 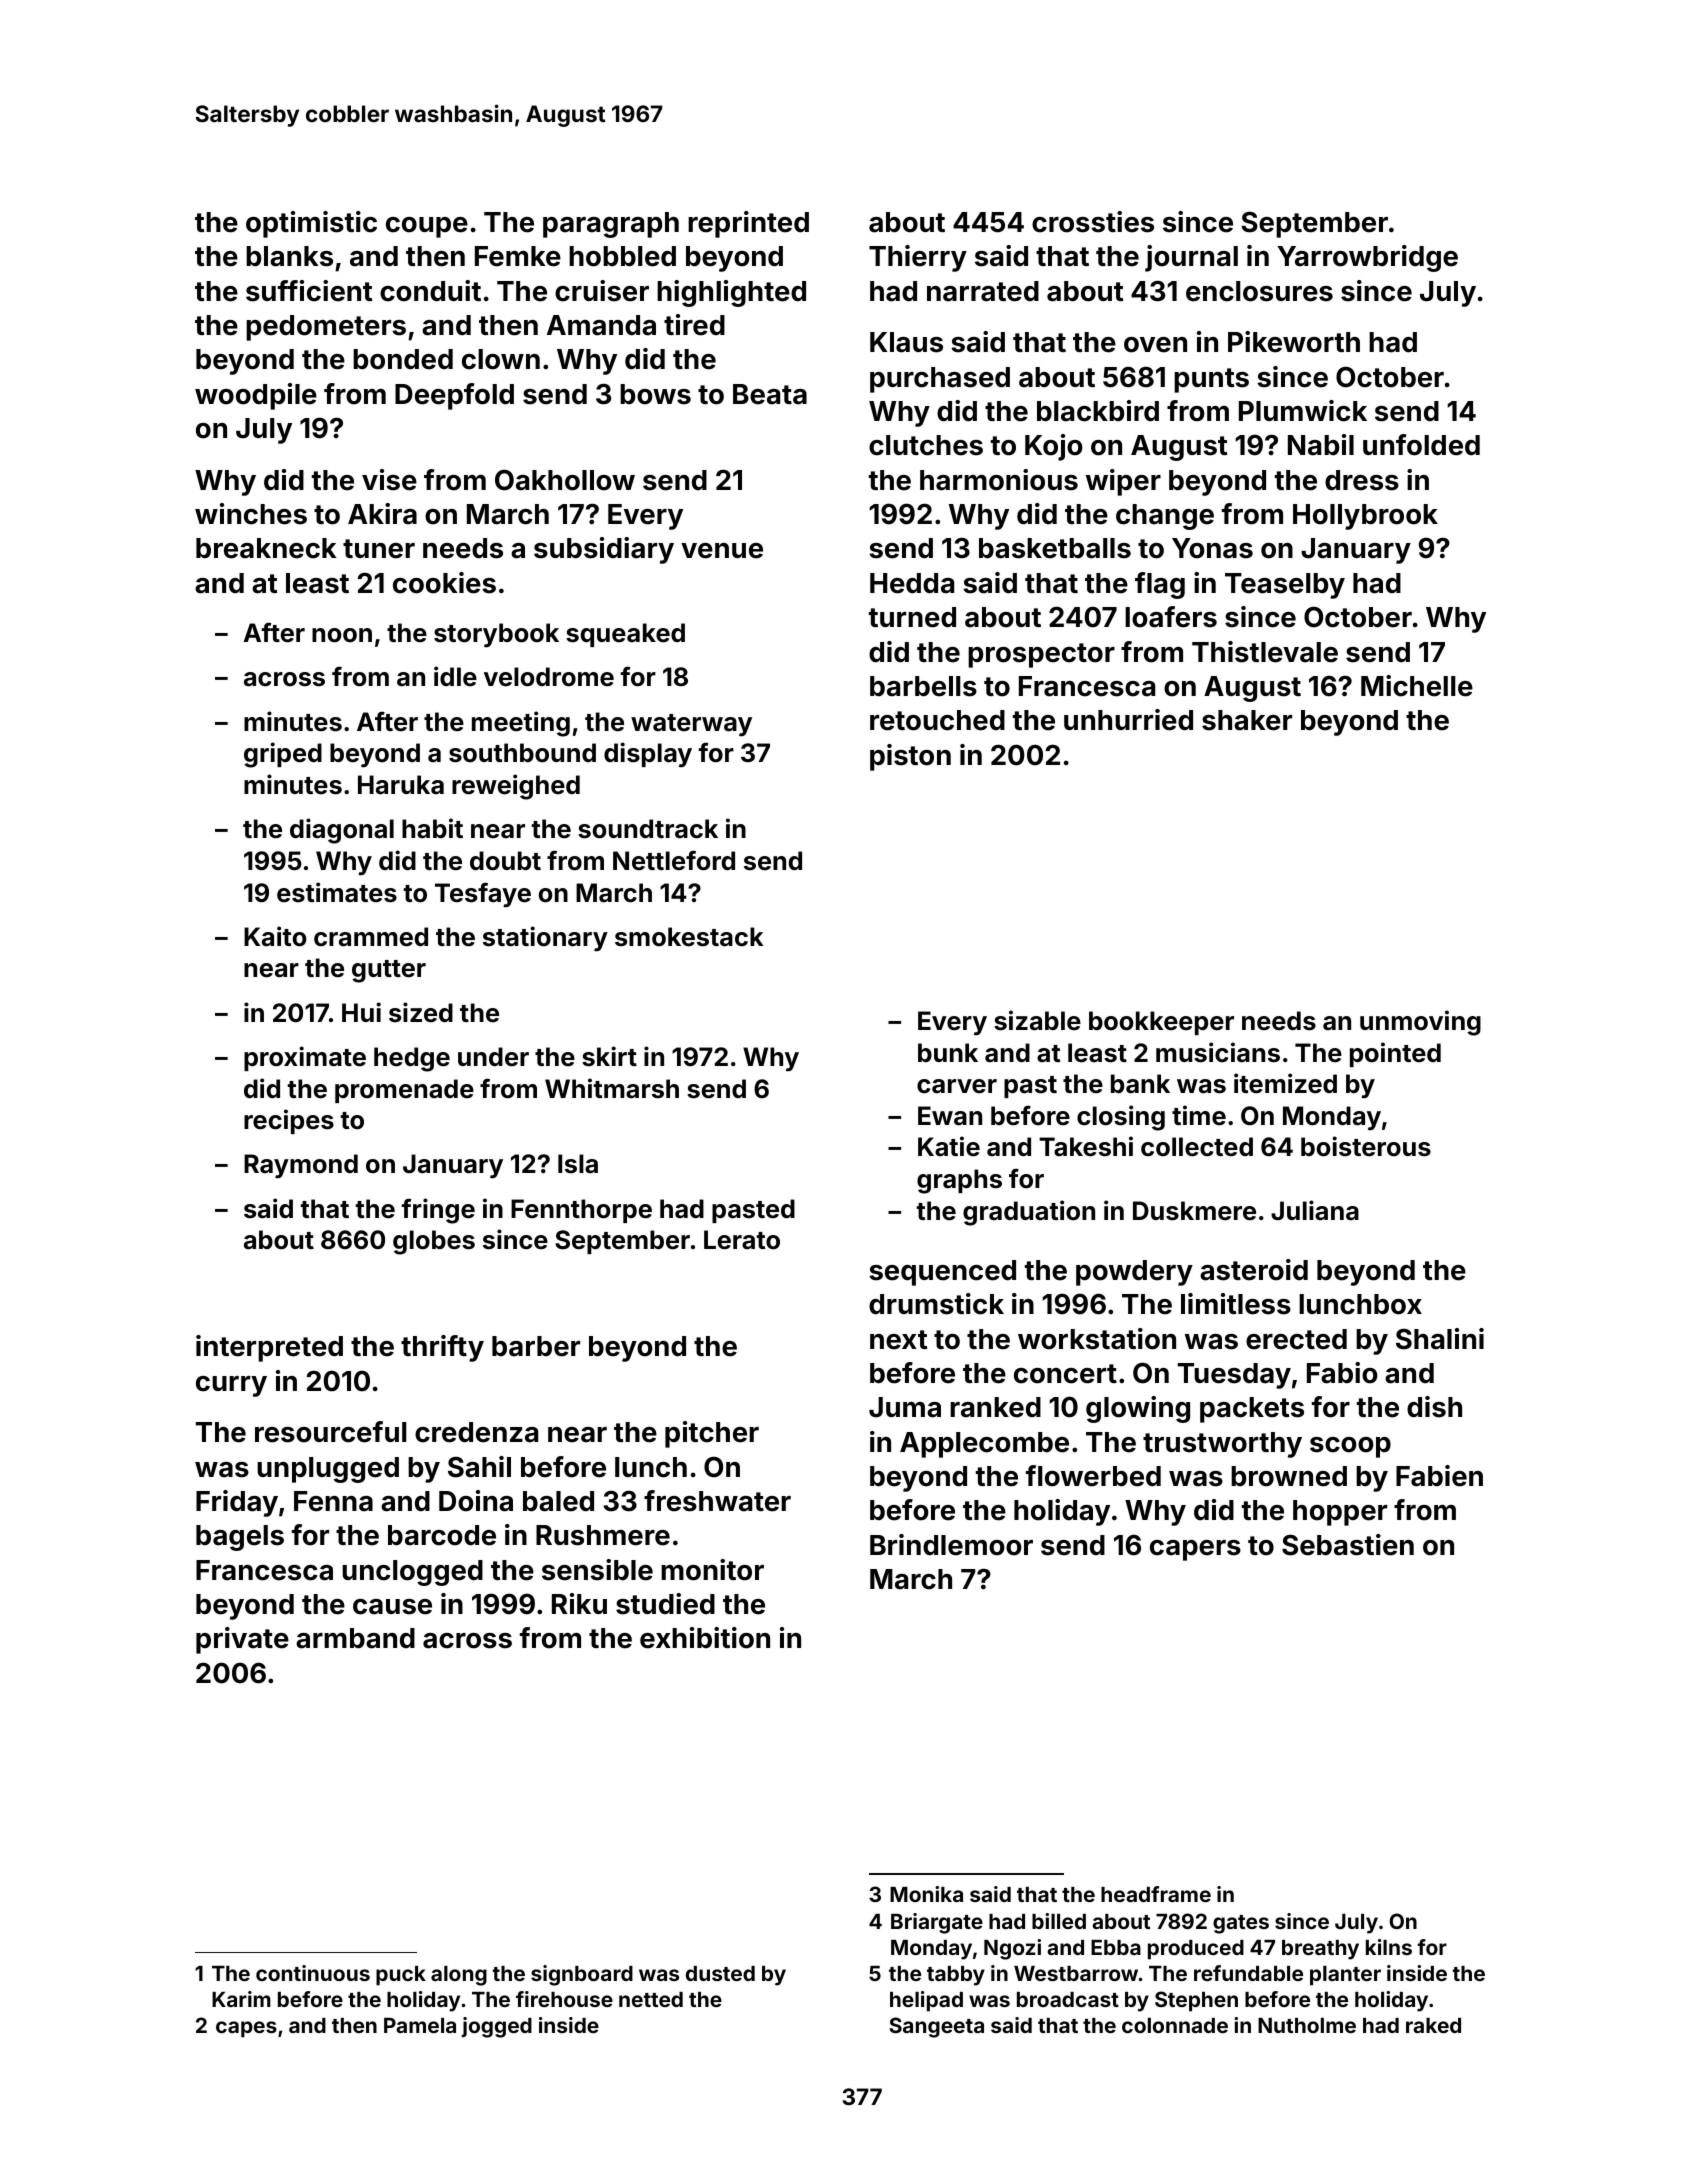 What do you see at coordinates (459, 1976) in the document?
I see `along` at bounding box center [459, 1976].
